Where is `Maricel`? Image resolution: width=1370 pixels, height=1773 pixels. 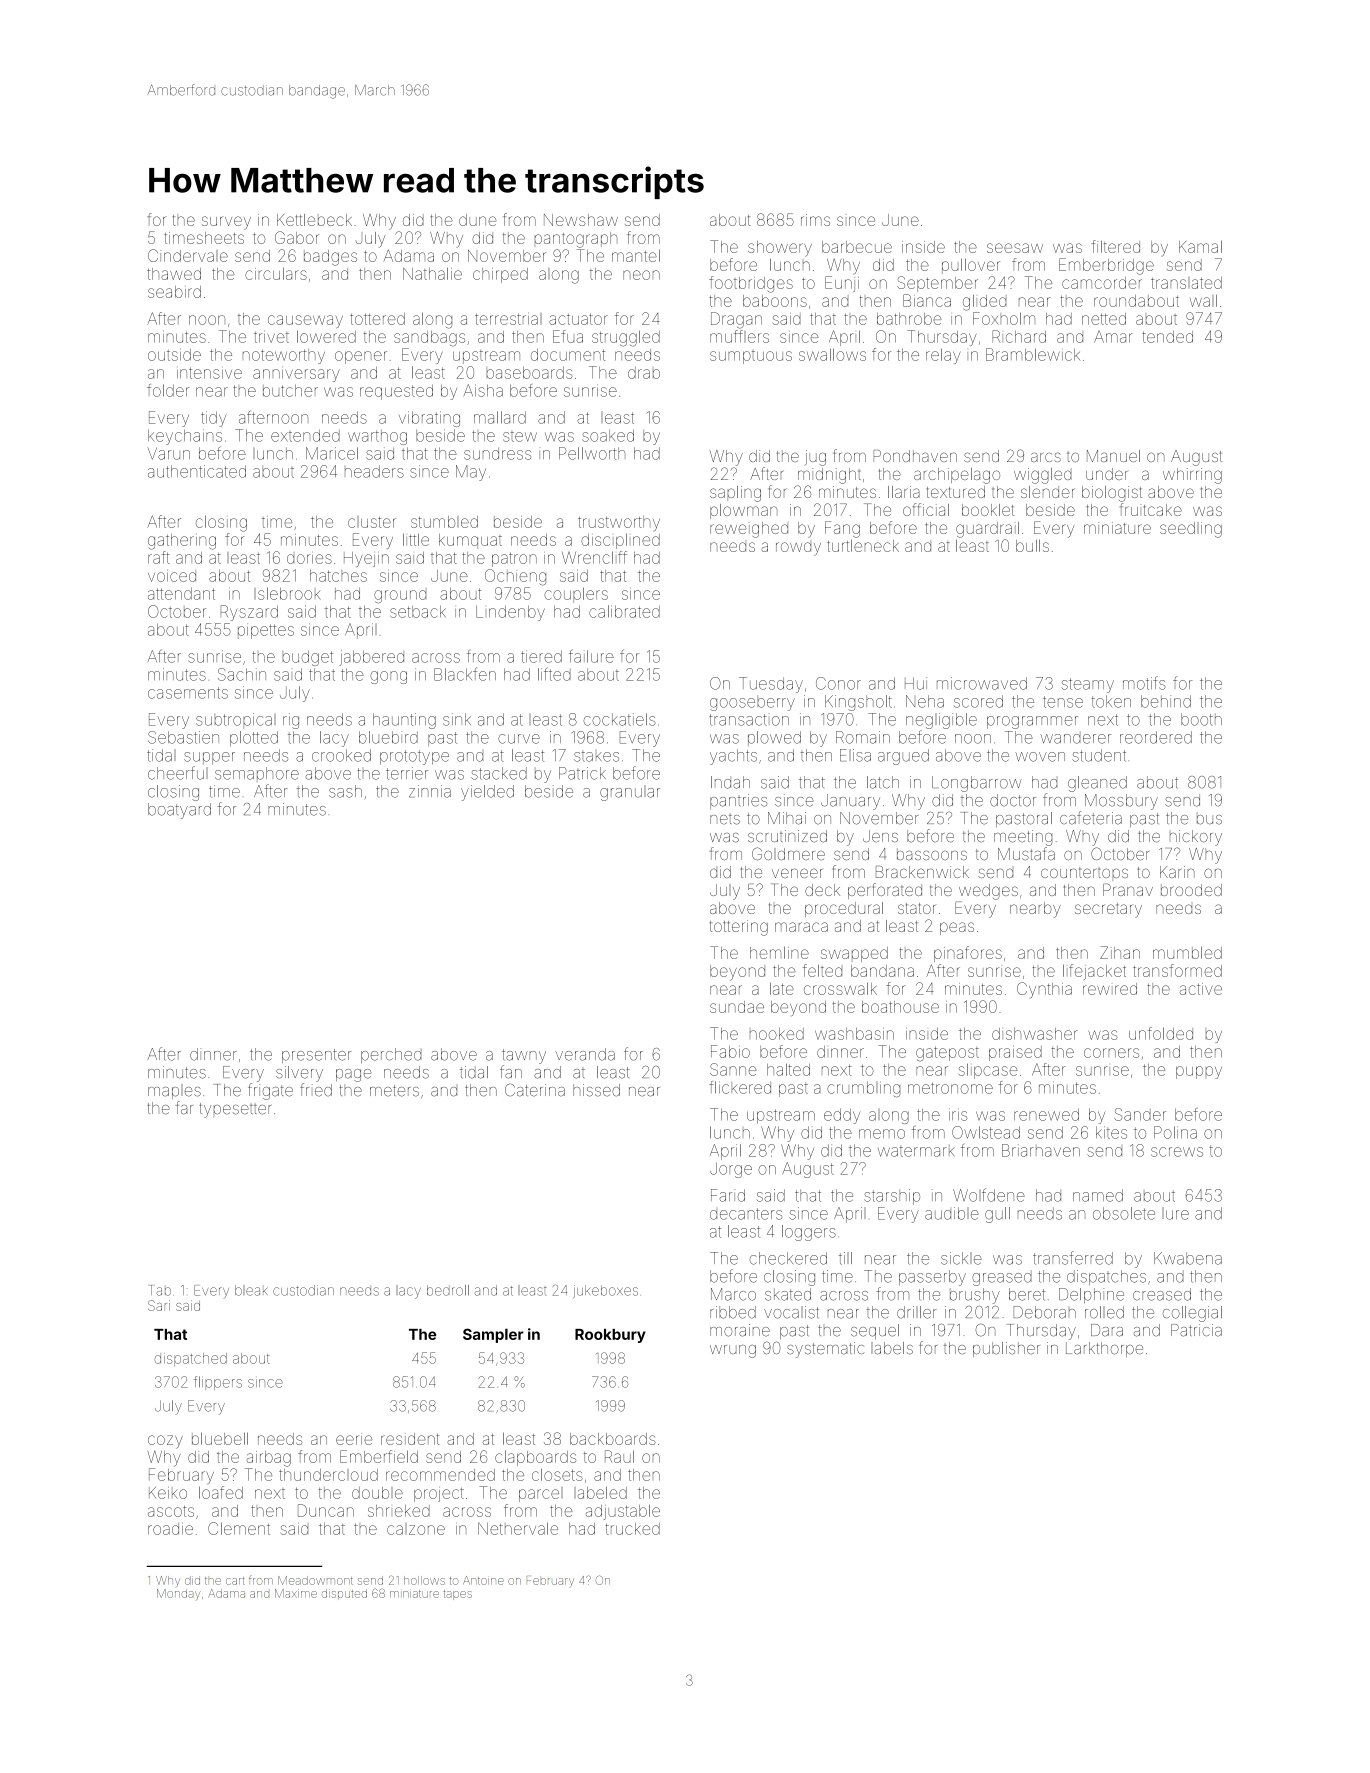 Maricel is located at coordinates (332, 453).
